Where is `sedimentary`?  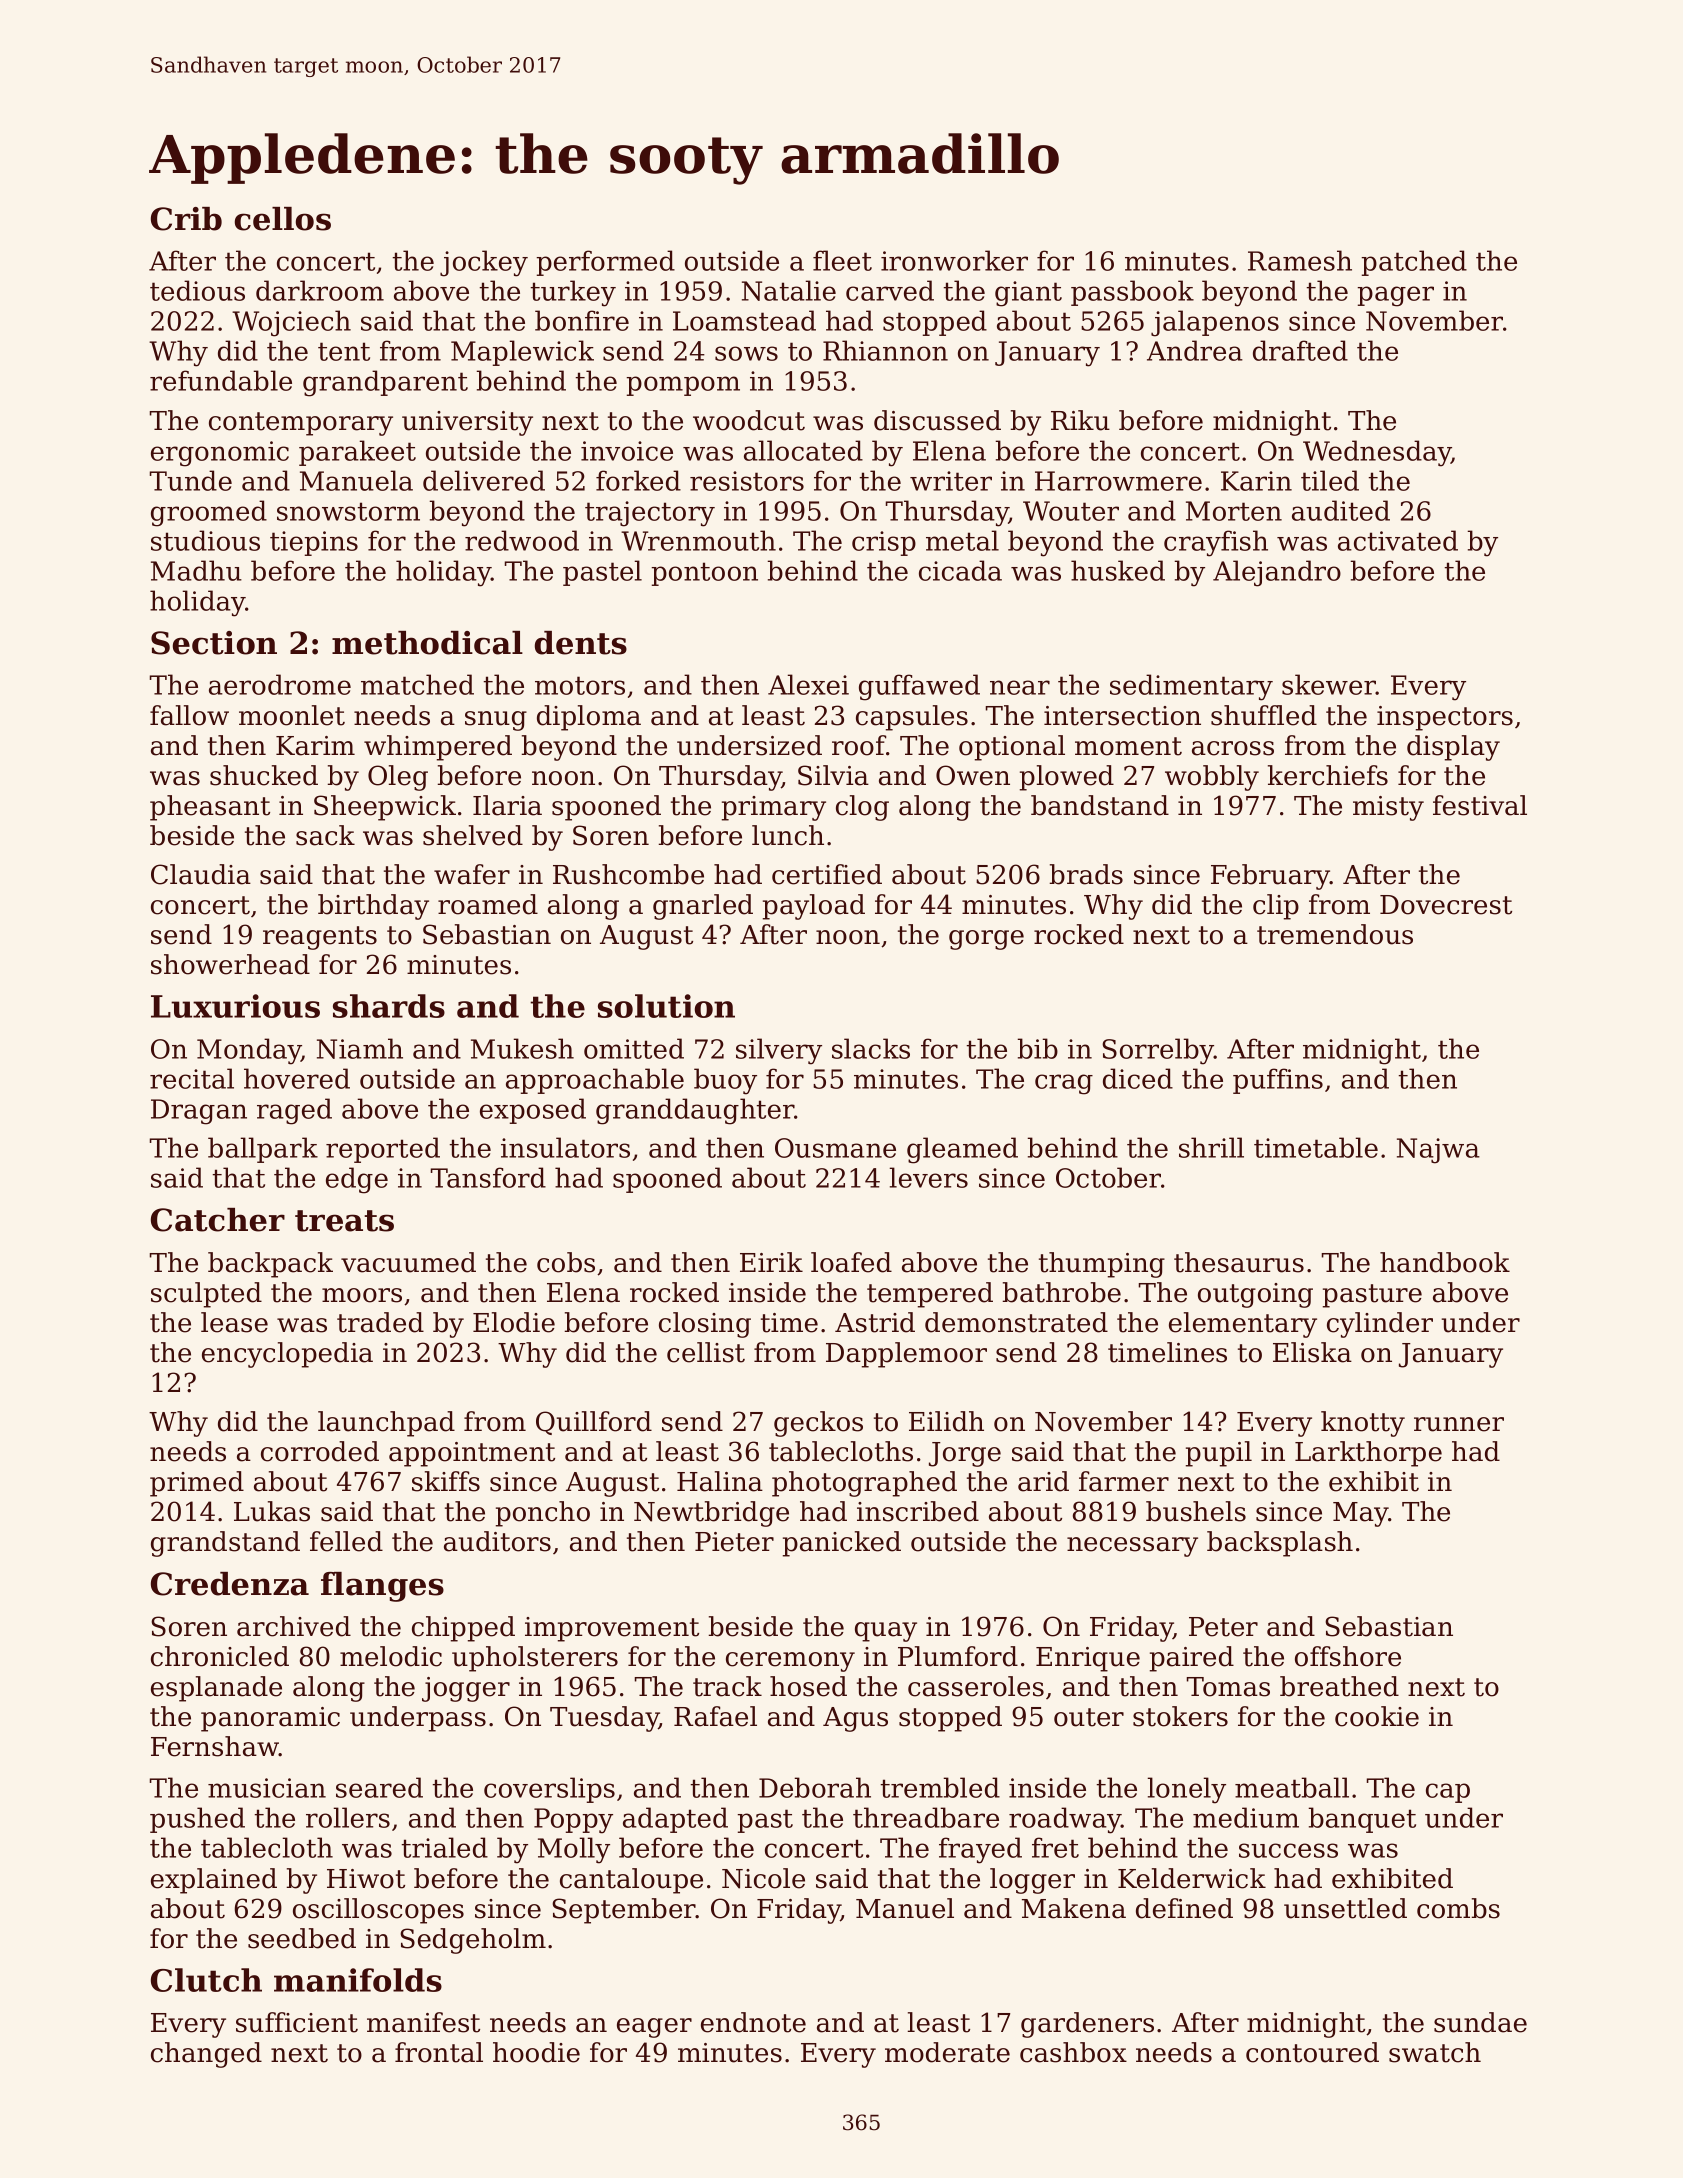 sedimentary is located at coordinates (1191, 687).
